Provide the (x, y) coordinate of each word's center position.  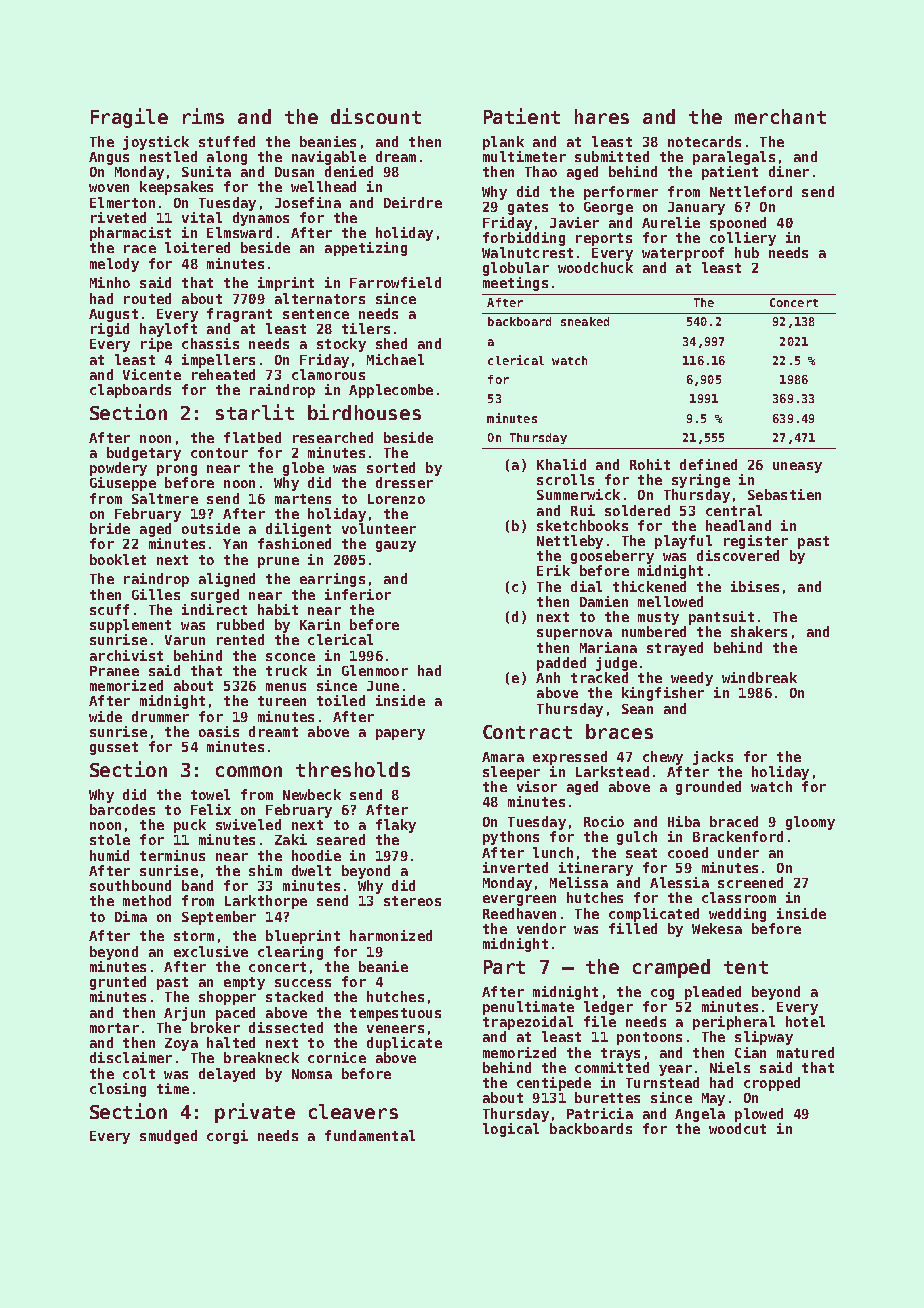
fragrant (239, 315)
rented (240, 639)
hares (602, 116)
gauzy (396, 546)
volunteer (379, 528)
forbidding (524, 239)
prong (177, 470)
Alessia (679, 882)
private (255, 1113)
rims (203, 116)
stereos (412, 901)
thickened (649, 586)
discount (376, 116)
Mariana (608, 647)
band (197, 885)
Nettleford (751, 191)
